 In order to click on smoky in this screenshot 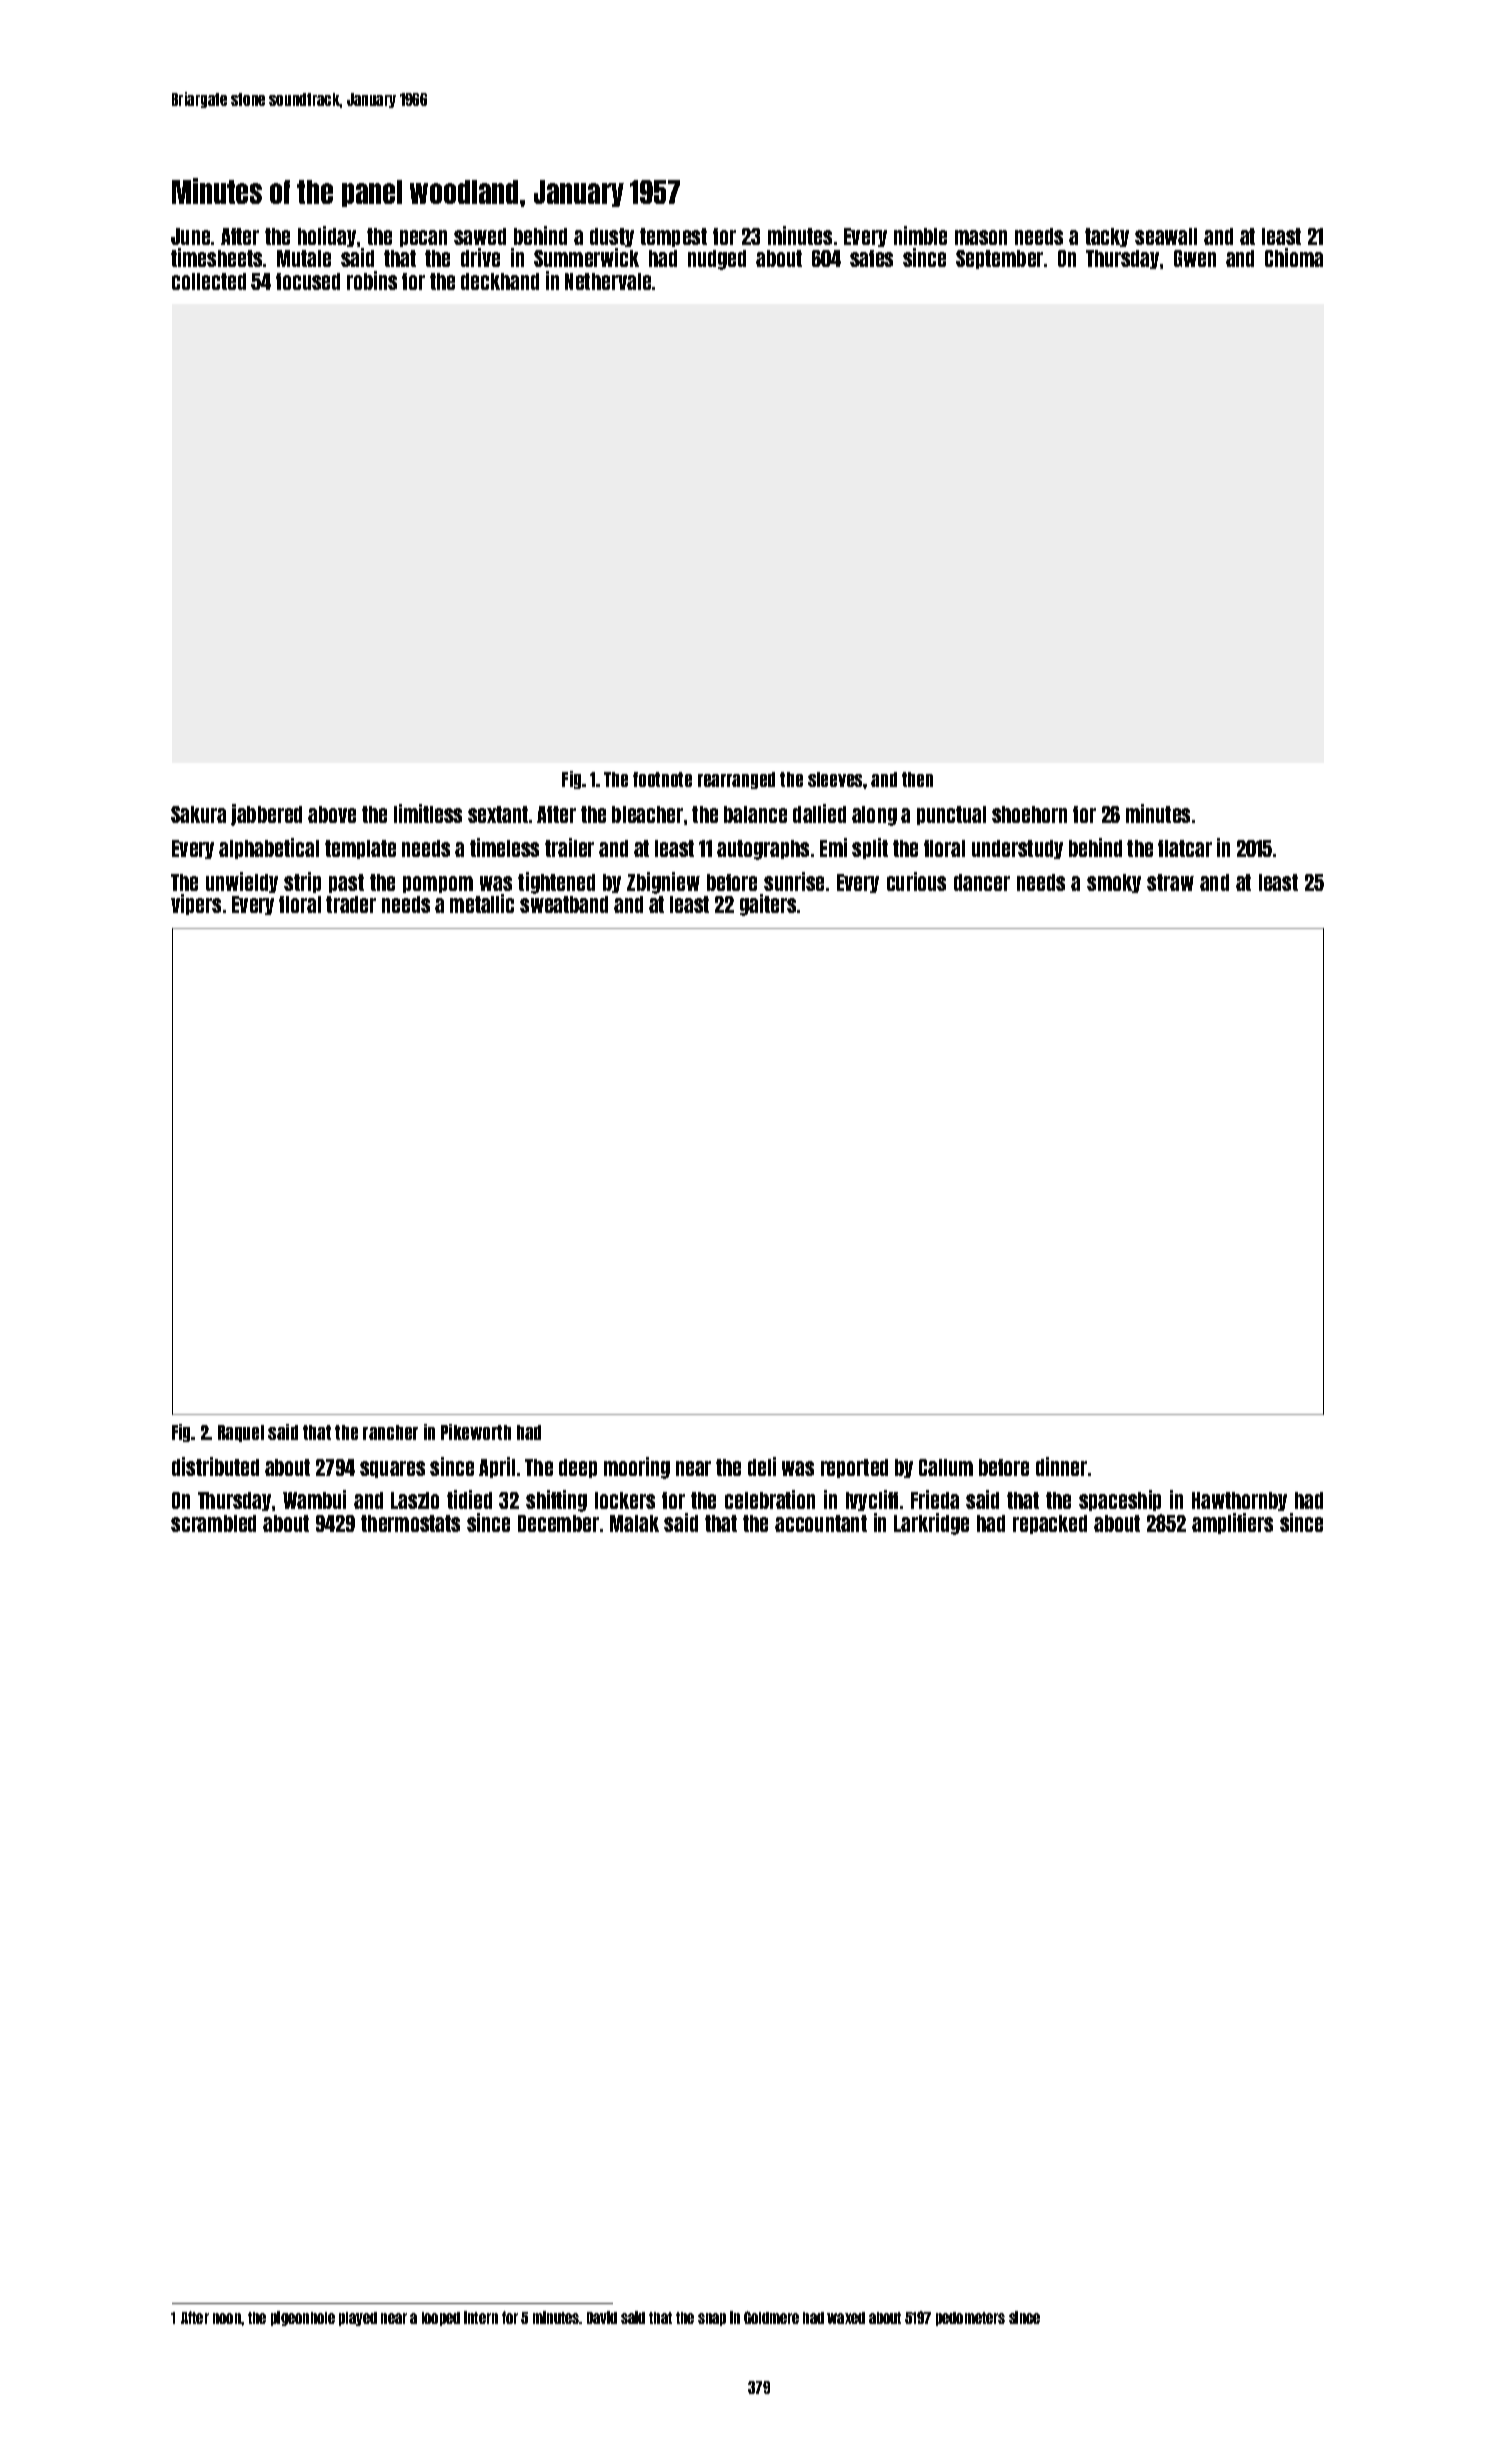, I will do `click(1114, 883)`.
